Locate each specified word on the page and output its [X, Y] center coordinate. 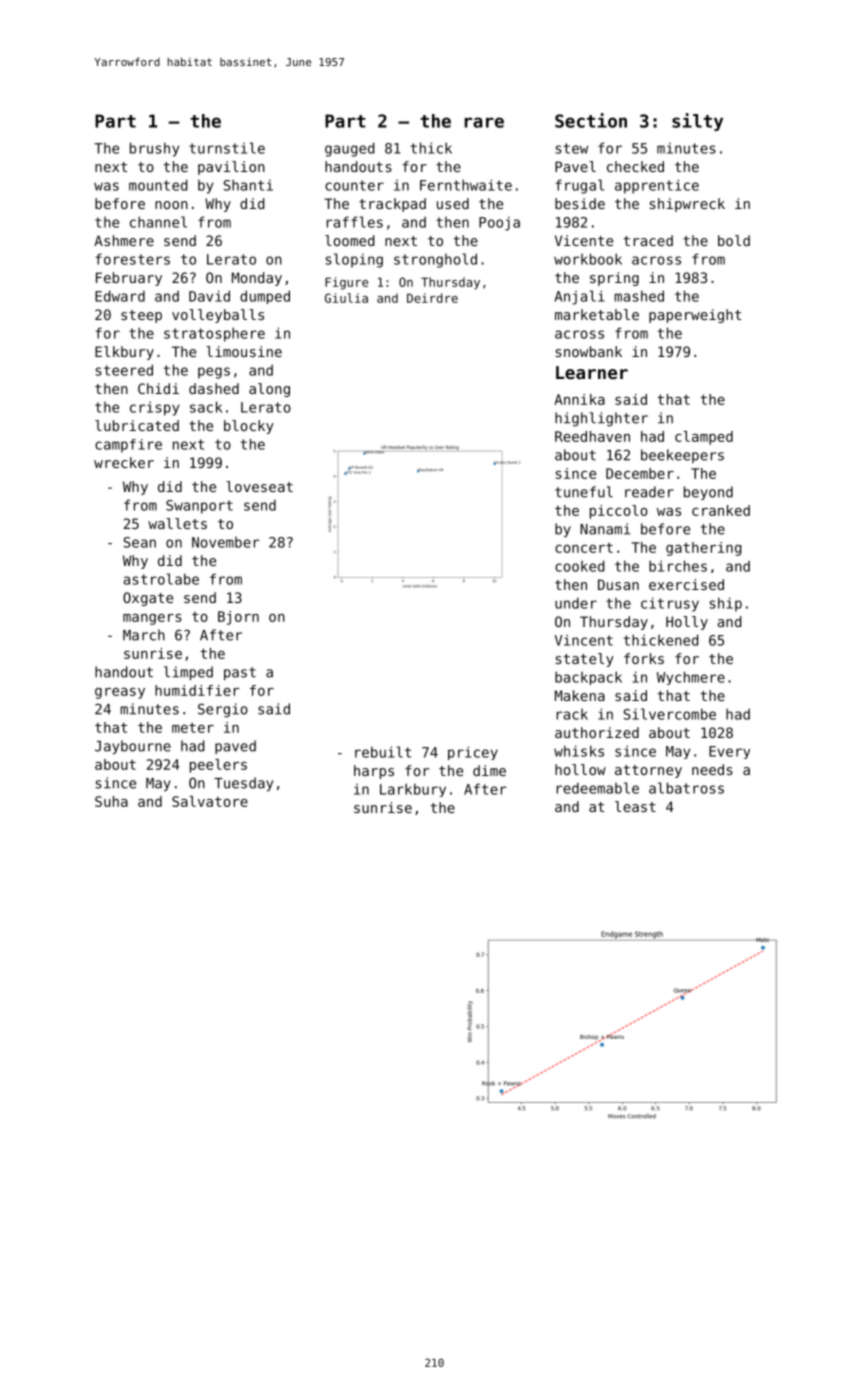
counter [354, 185]
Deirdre [432, 298]
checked [635, 166]
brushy [154, 149]
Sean [140, 542]
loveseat [259, 486]
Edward [120, 296]
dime [489, 770]
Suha [111, 801]
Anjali [580, 297]
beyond [708, 493]
